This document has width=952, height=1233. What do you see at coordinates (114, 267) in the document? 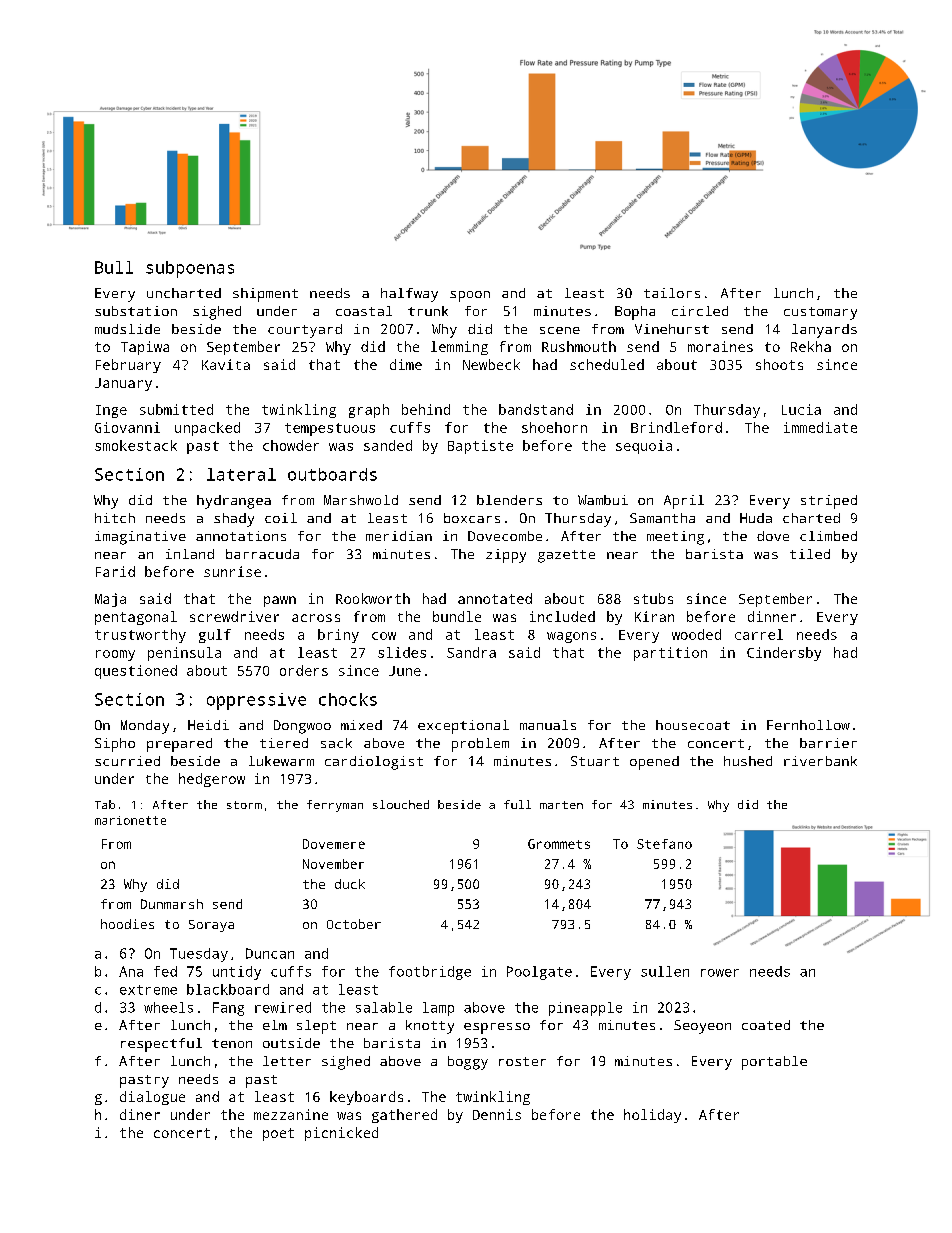
I see `Bull` at bounding box center [114, 267].
